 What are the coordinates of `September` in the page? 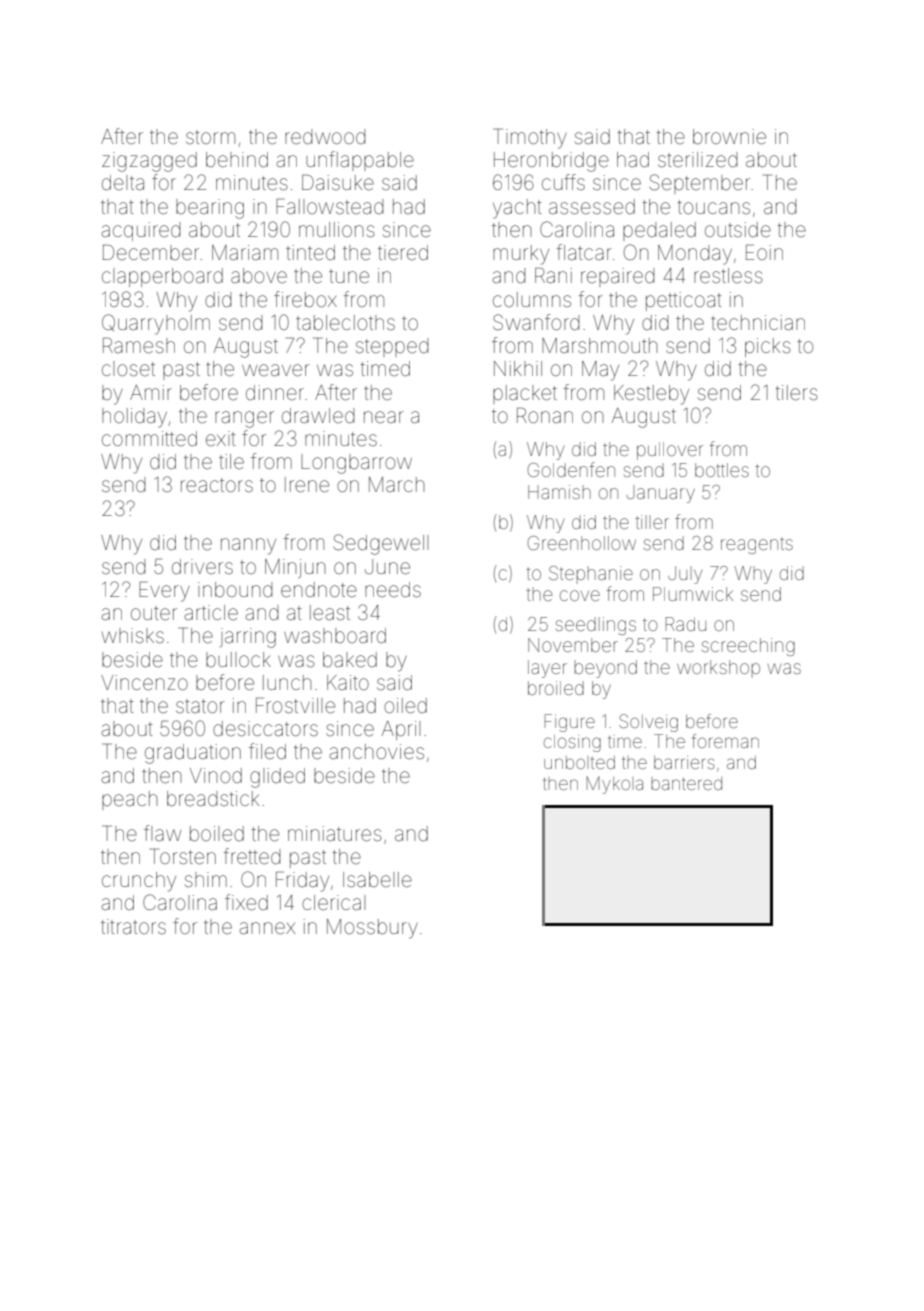 It's located at (700, 184).
